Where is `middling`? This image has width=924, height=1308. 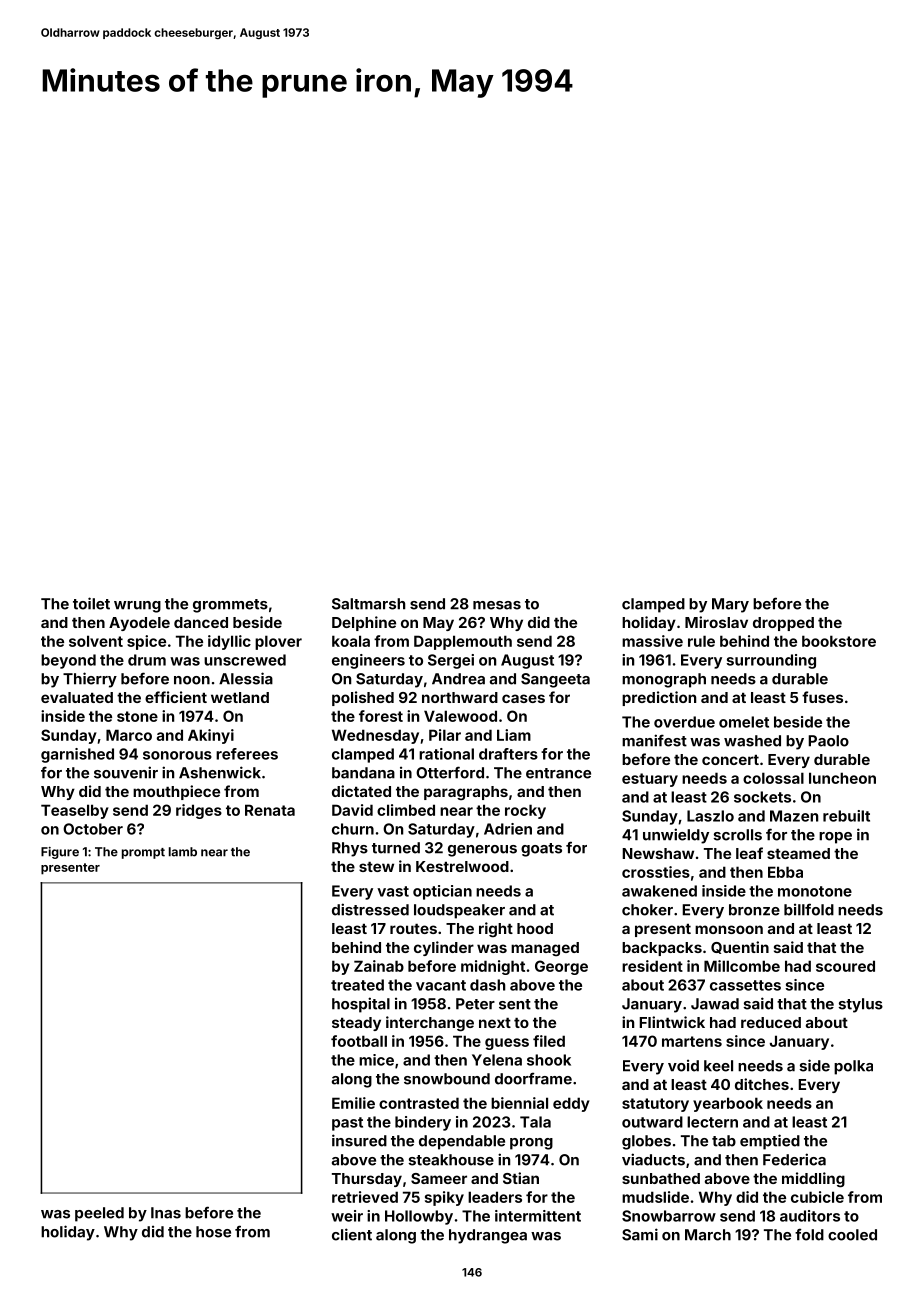 middling is located at coordinates (813, 1180).
